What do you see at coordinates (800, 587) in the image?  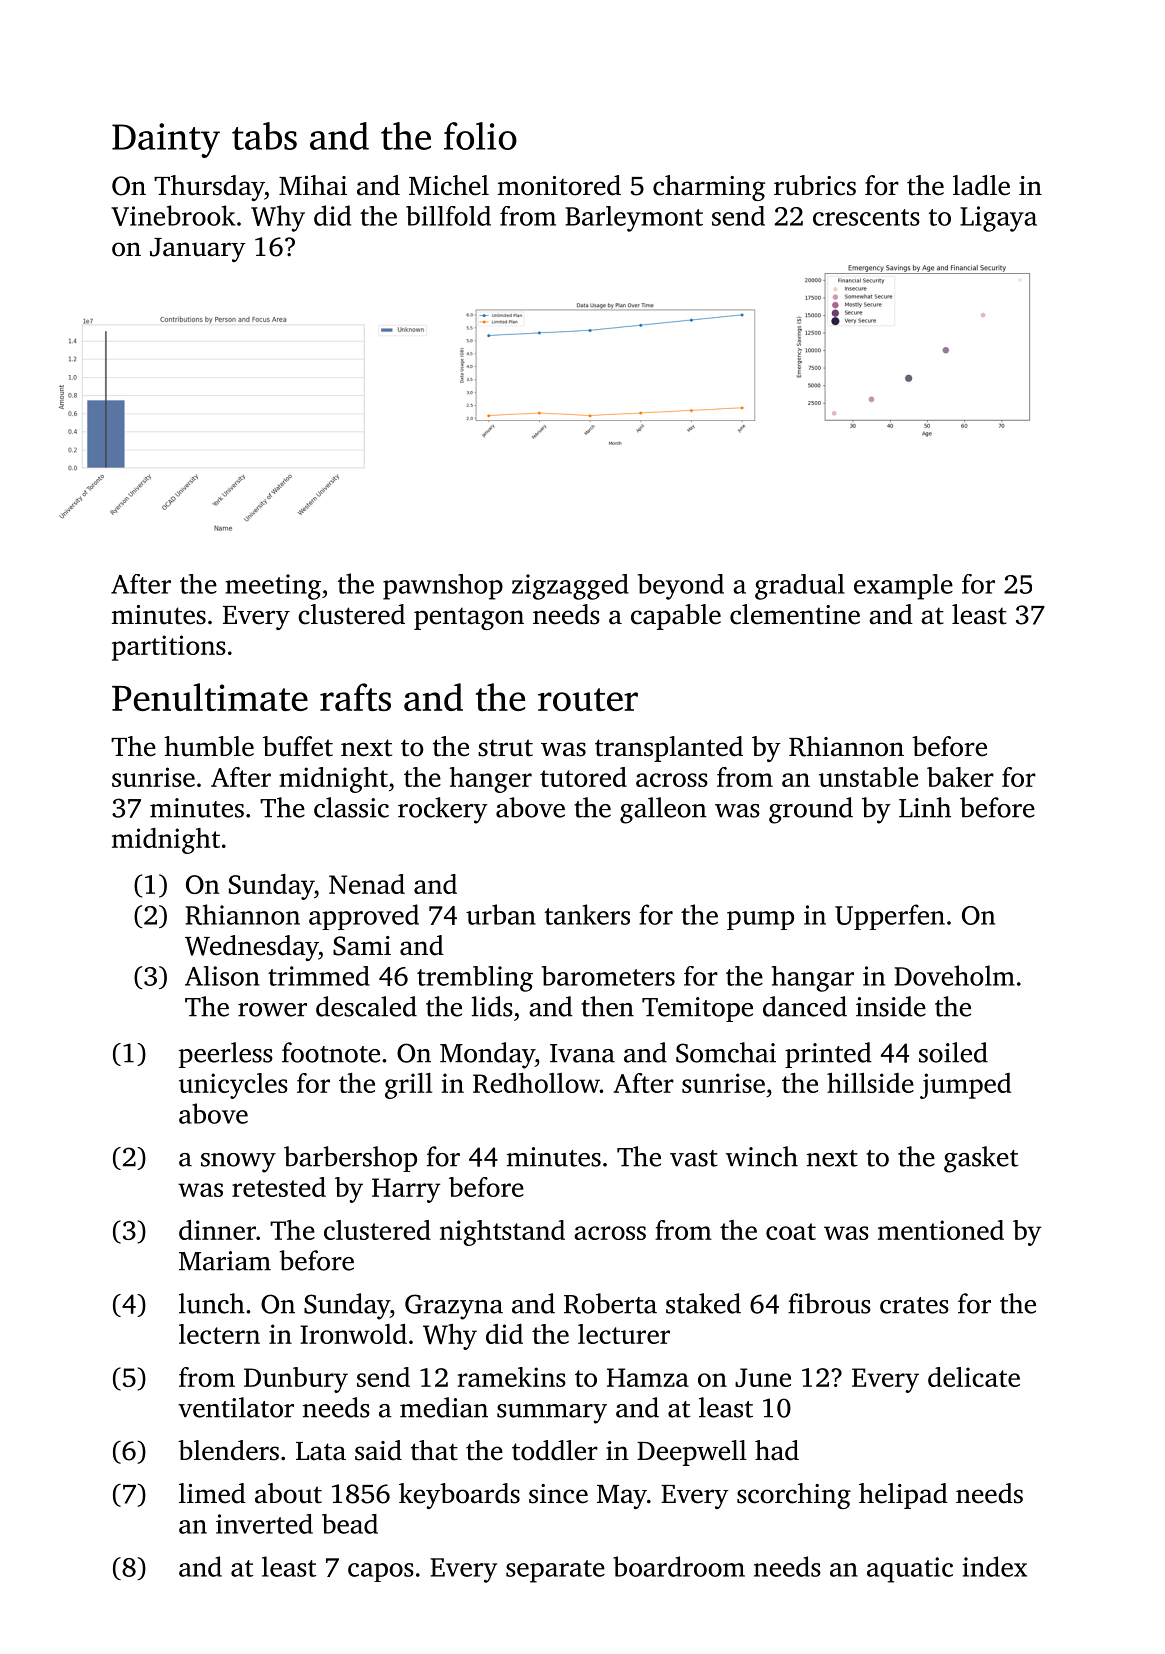 I see `gradual` at bounding box center [800, 587].
